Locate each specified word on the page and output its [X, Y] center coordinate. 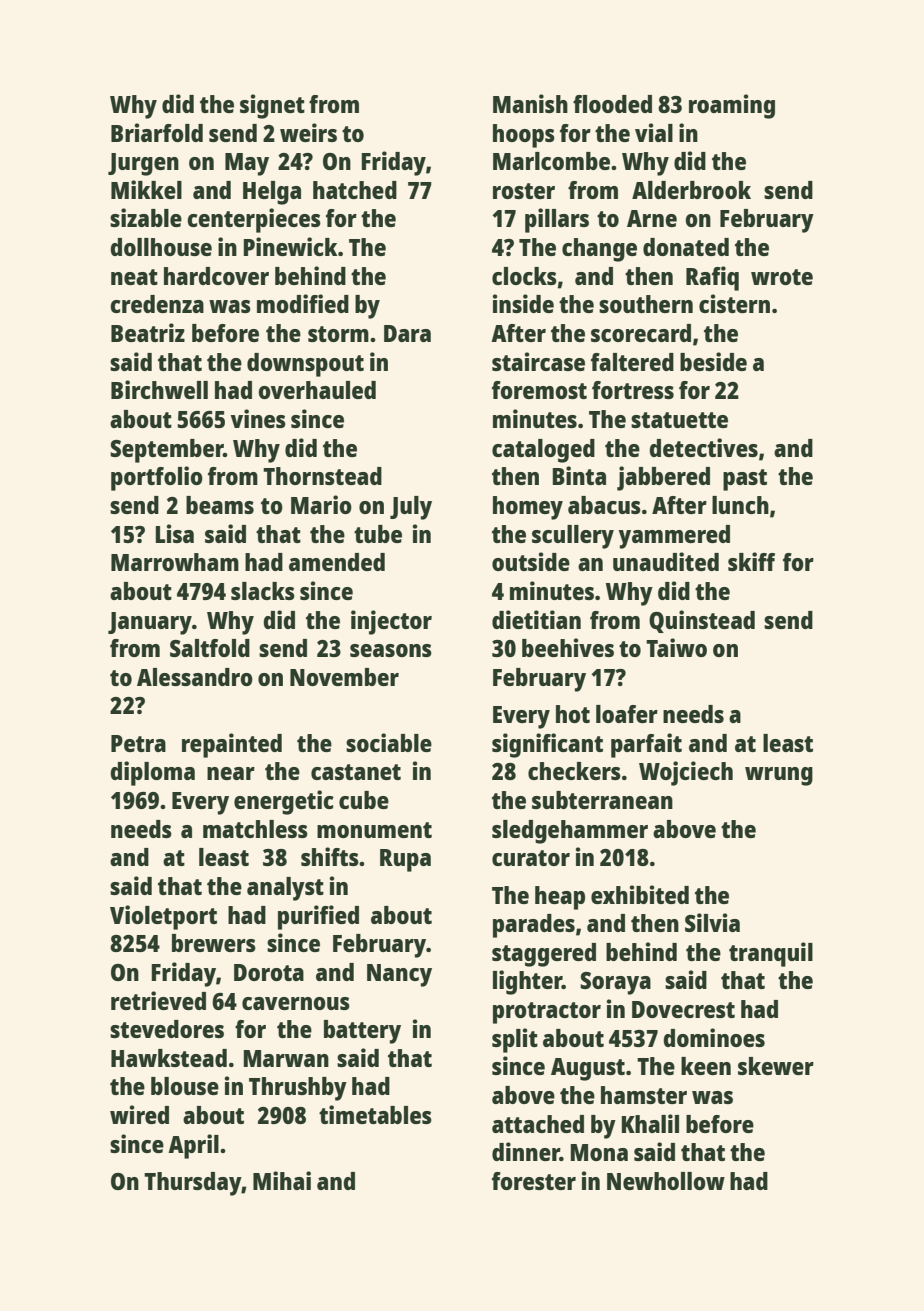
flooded [612, 104]
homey [528, 508]
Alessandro [195, 677]
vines [258, 418]
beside [713, 361]
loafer [627, 714]
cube [364, 800]
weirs [308, 132]
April [193, 1146]
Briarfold [157, 132]
